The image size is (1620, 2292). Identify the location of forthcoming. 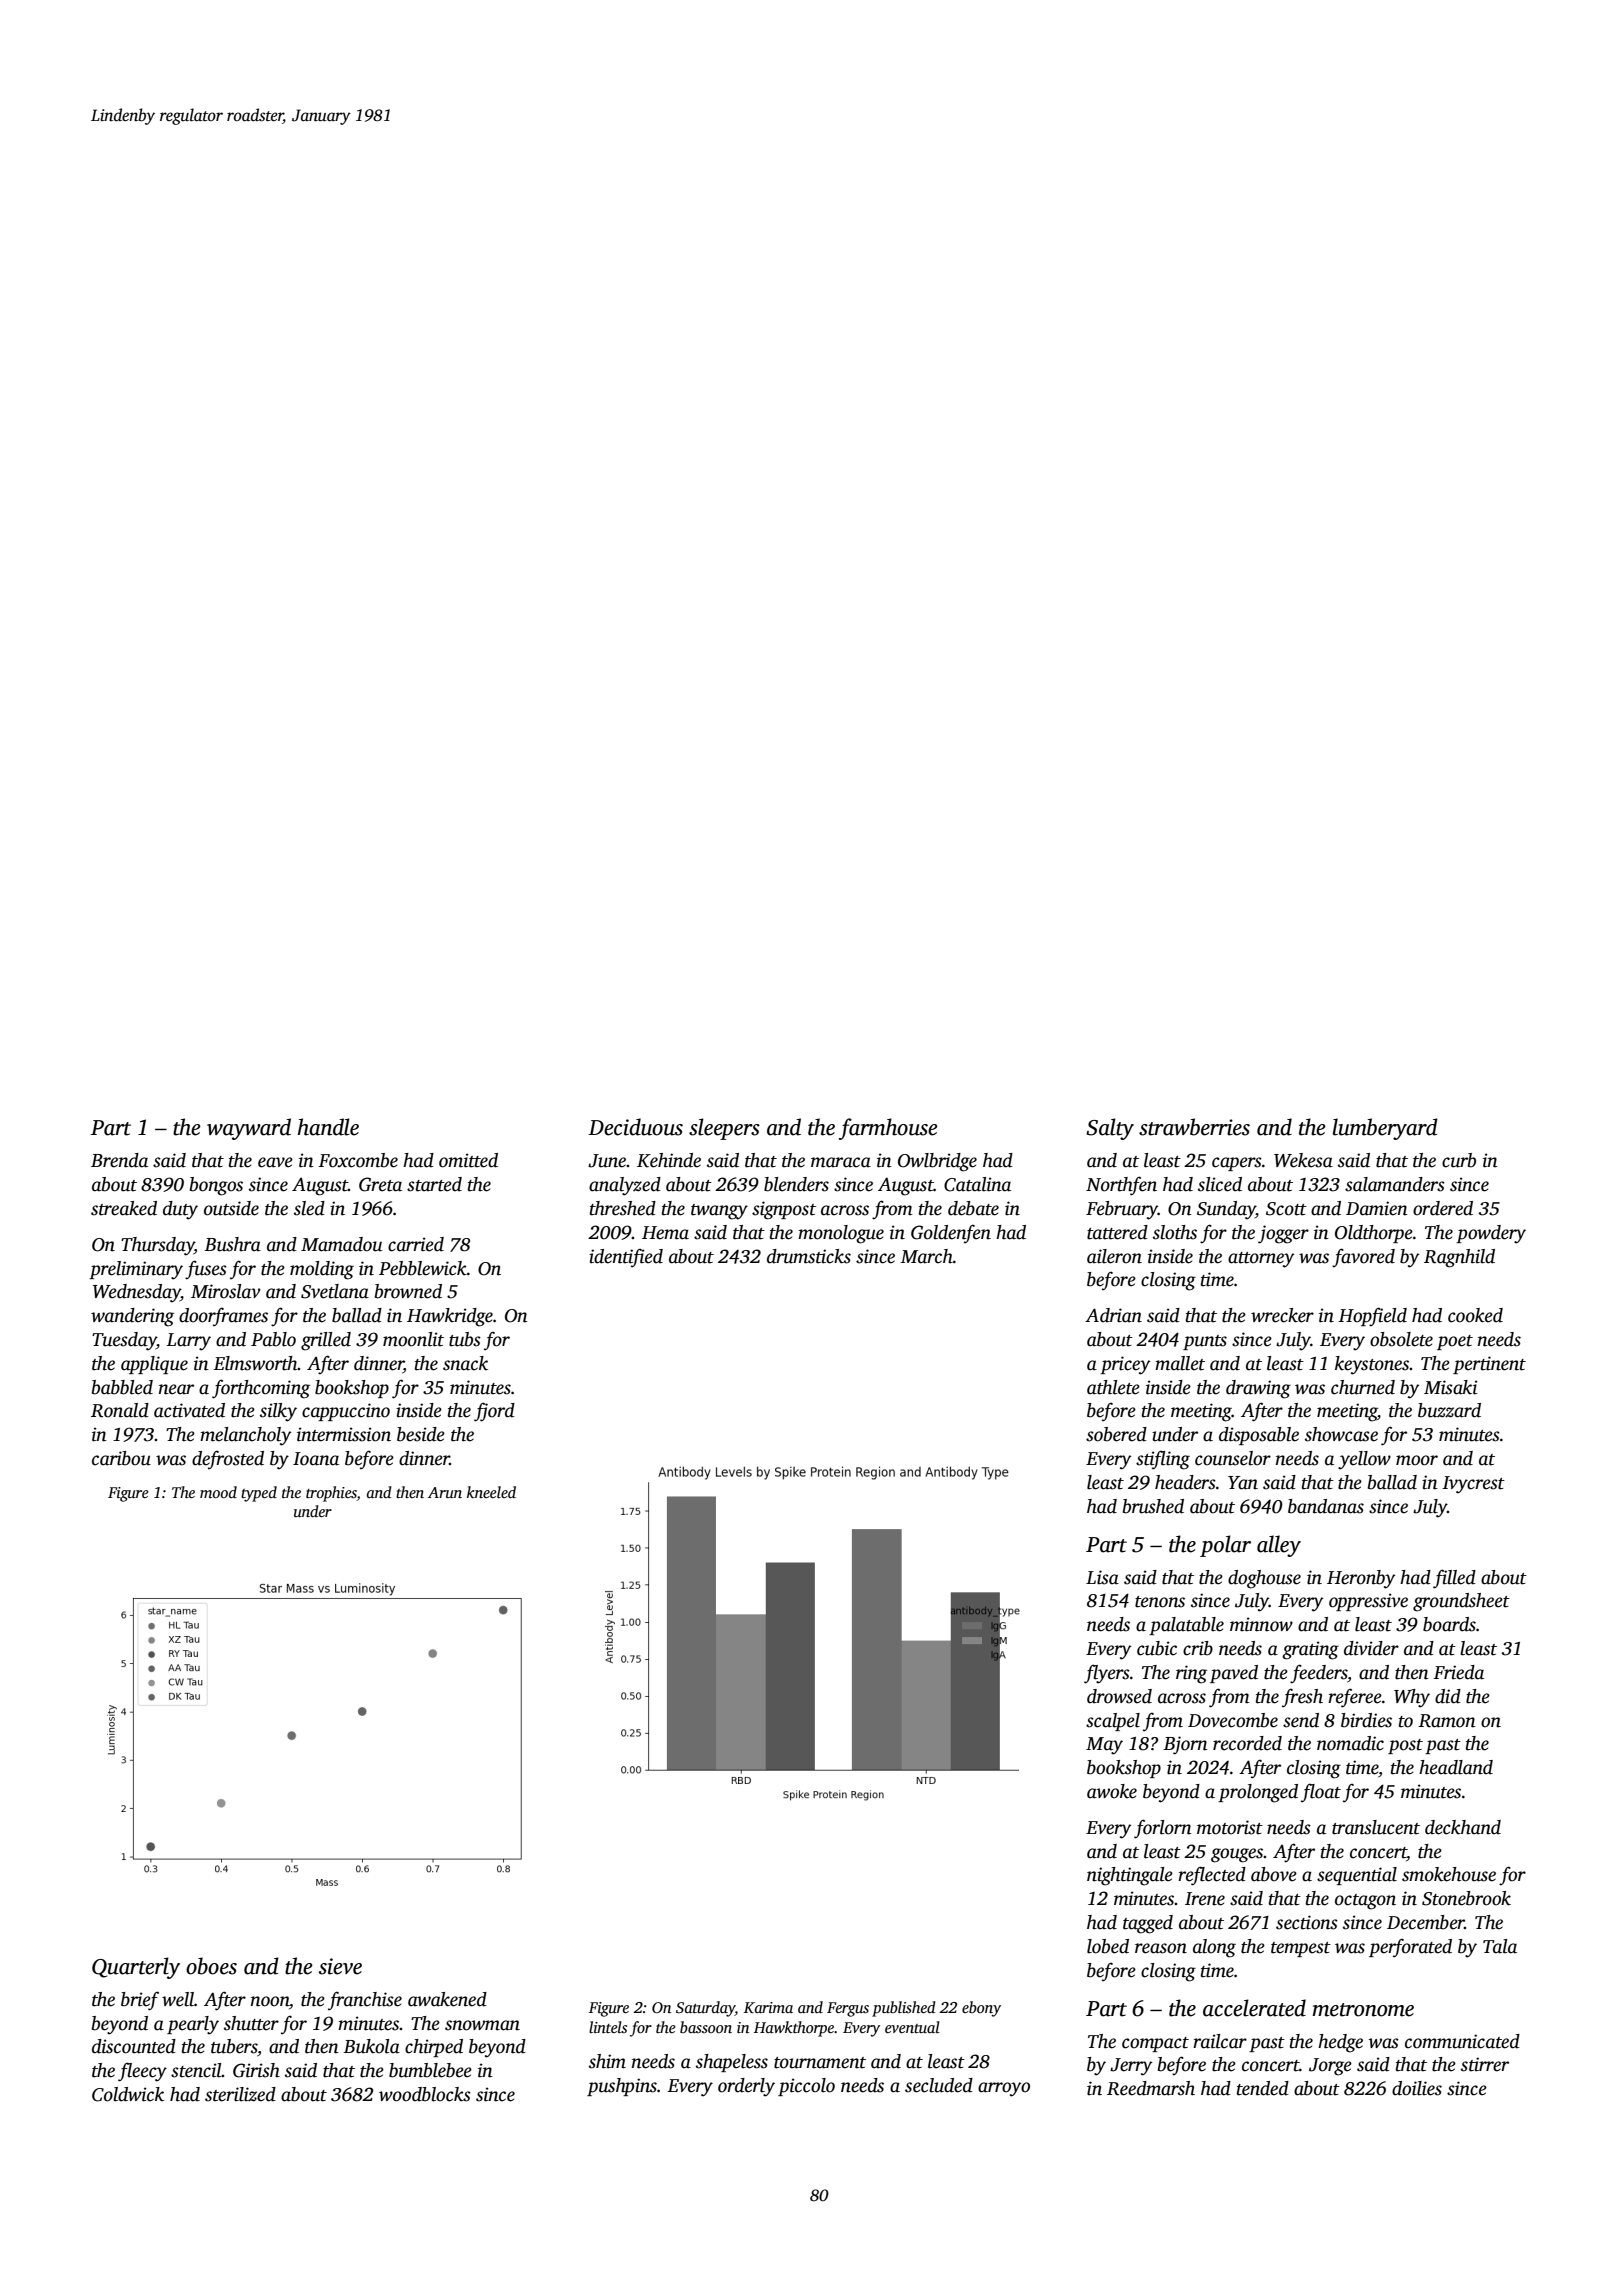
(261, 1389).
